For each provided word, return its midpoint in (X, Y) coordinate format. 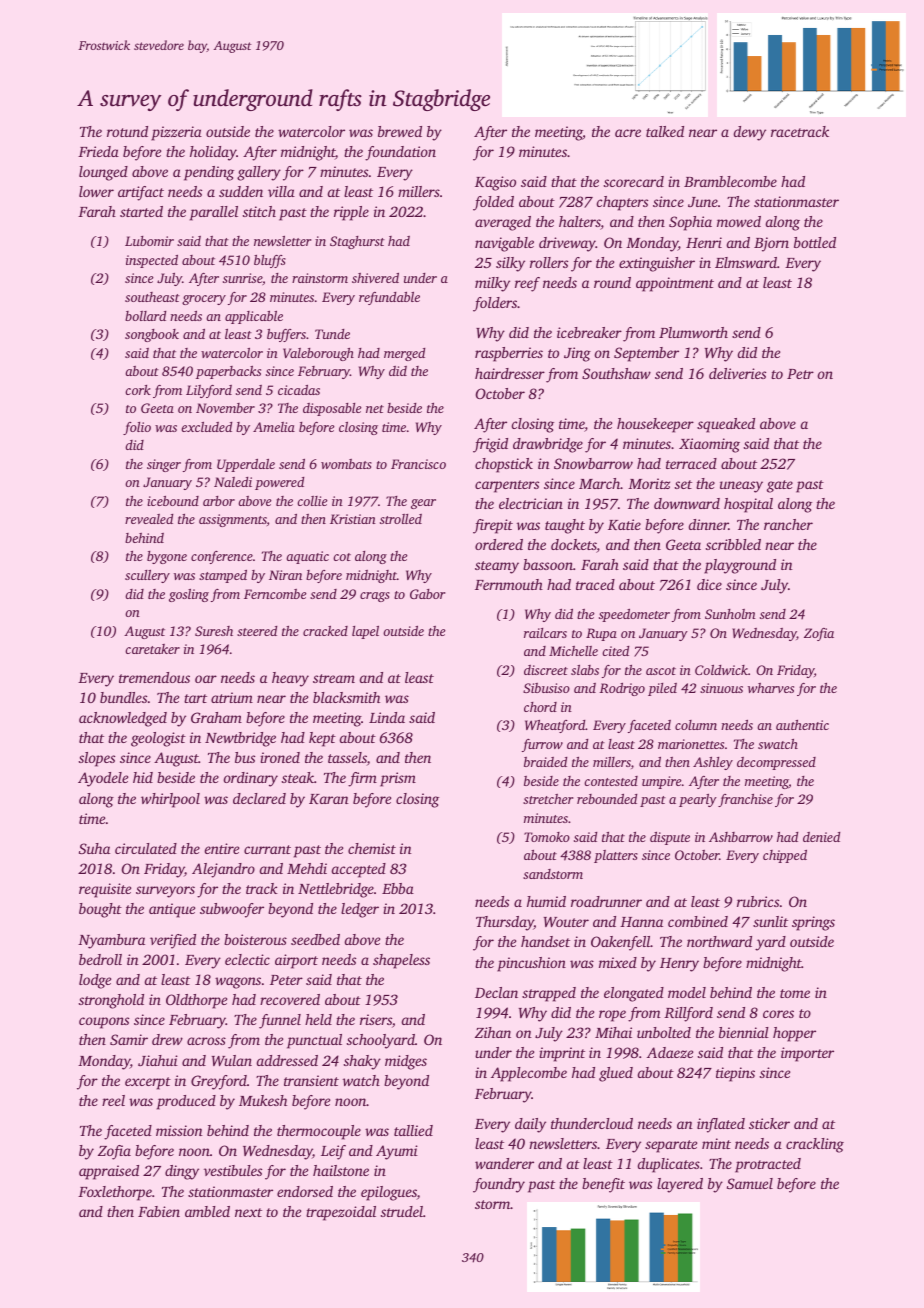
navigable (504, 244)
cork (138, 390)
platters (616, 856)
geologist (158, 739)
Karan (329, 799)
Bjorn (771, 244)
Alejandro (223, 870)
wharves (771, 688)
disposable (332, 409)
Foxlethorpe (115, 1193)
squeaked (726, 425)
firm (362, 779)
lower (96, 191)
